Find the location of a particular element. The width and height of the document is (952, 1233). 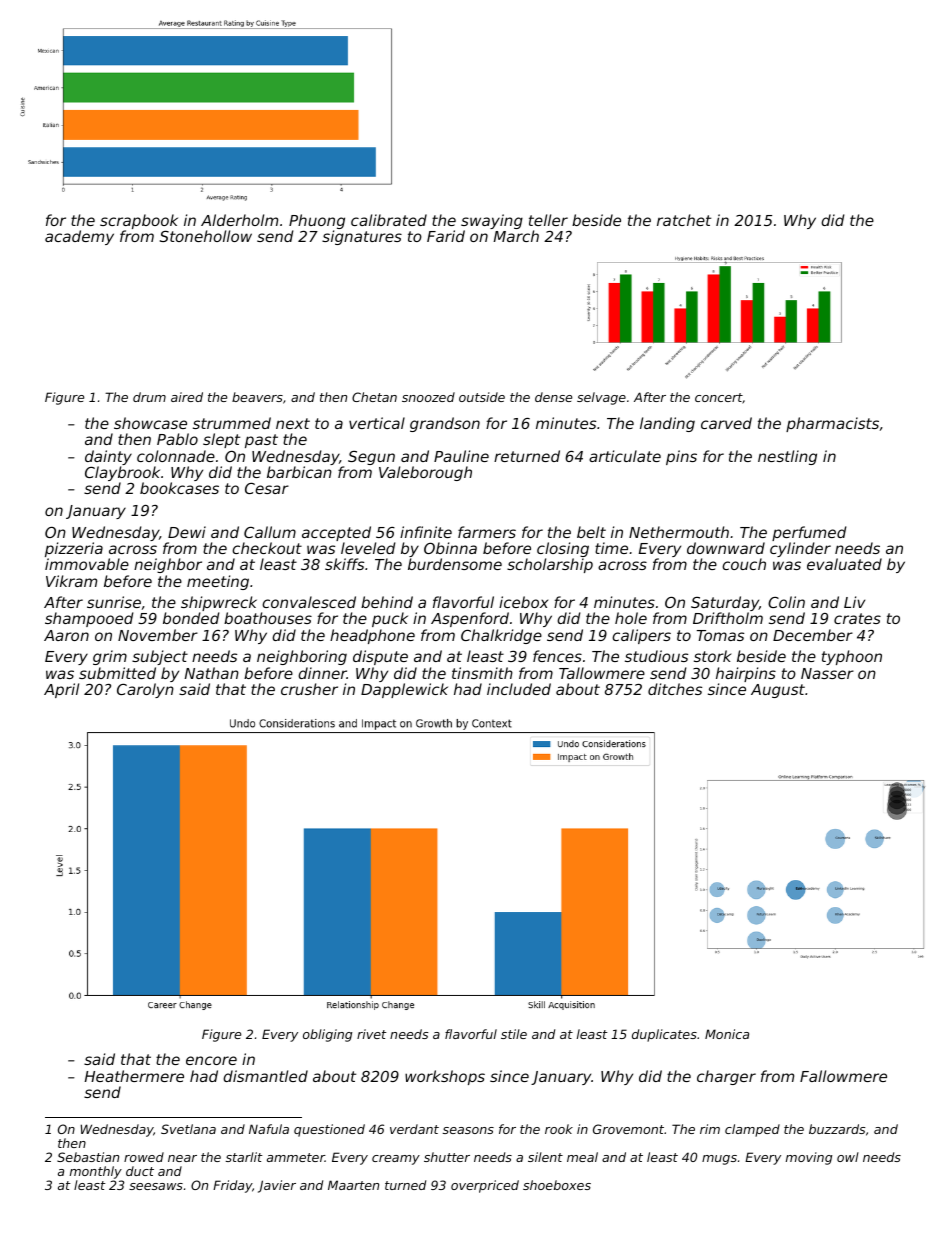

swaying is located at coordinates (492, 221).
